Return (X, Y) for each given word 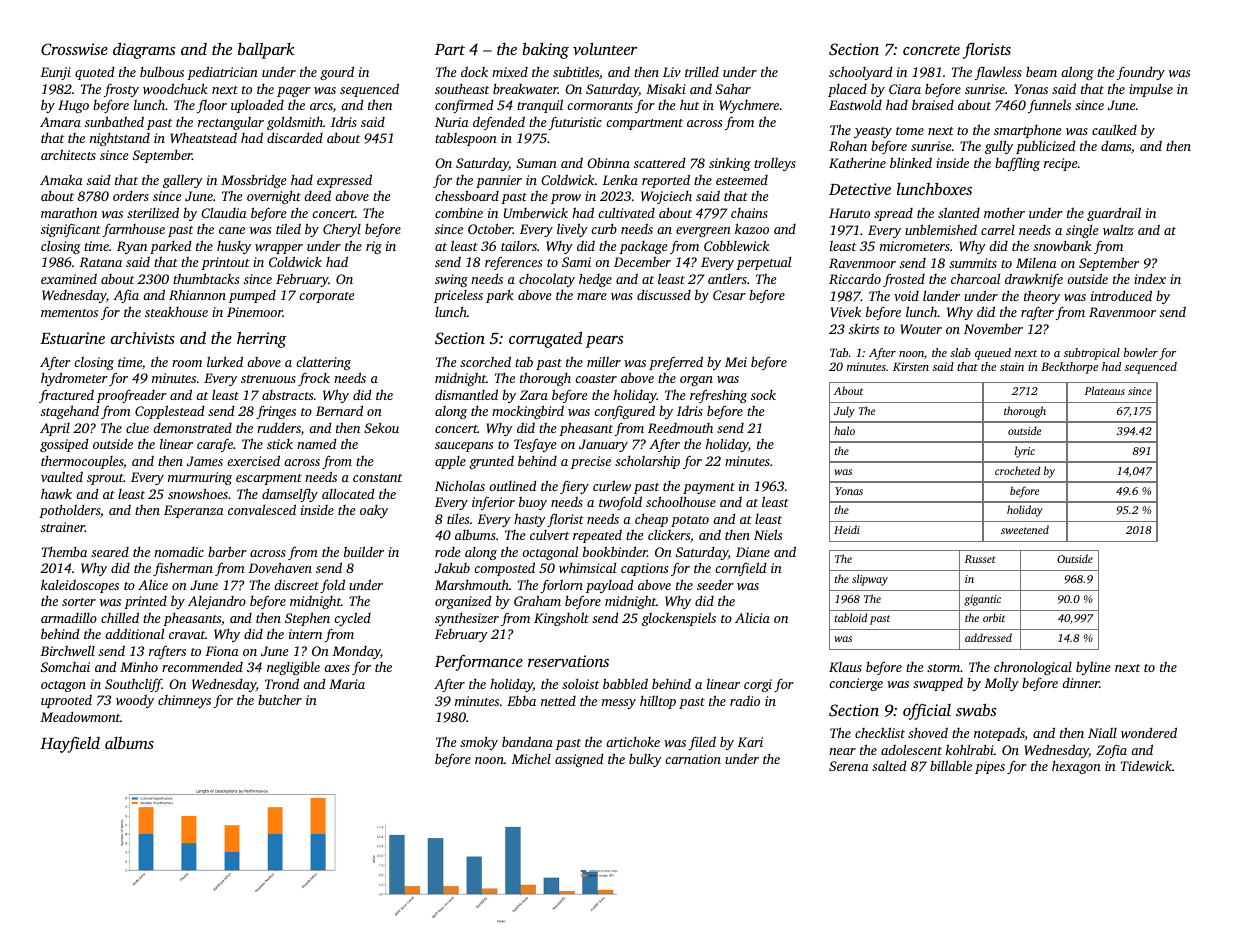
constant (377, 478)
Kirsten (911, 366)
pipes (990, 767)
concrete (931, 50)
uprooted (66, 701)
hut (689, 105)
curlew (612, 485)
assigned (579, 760)
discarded (295, 138)
